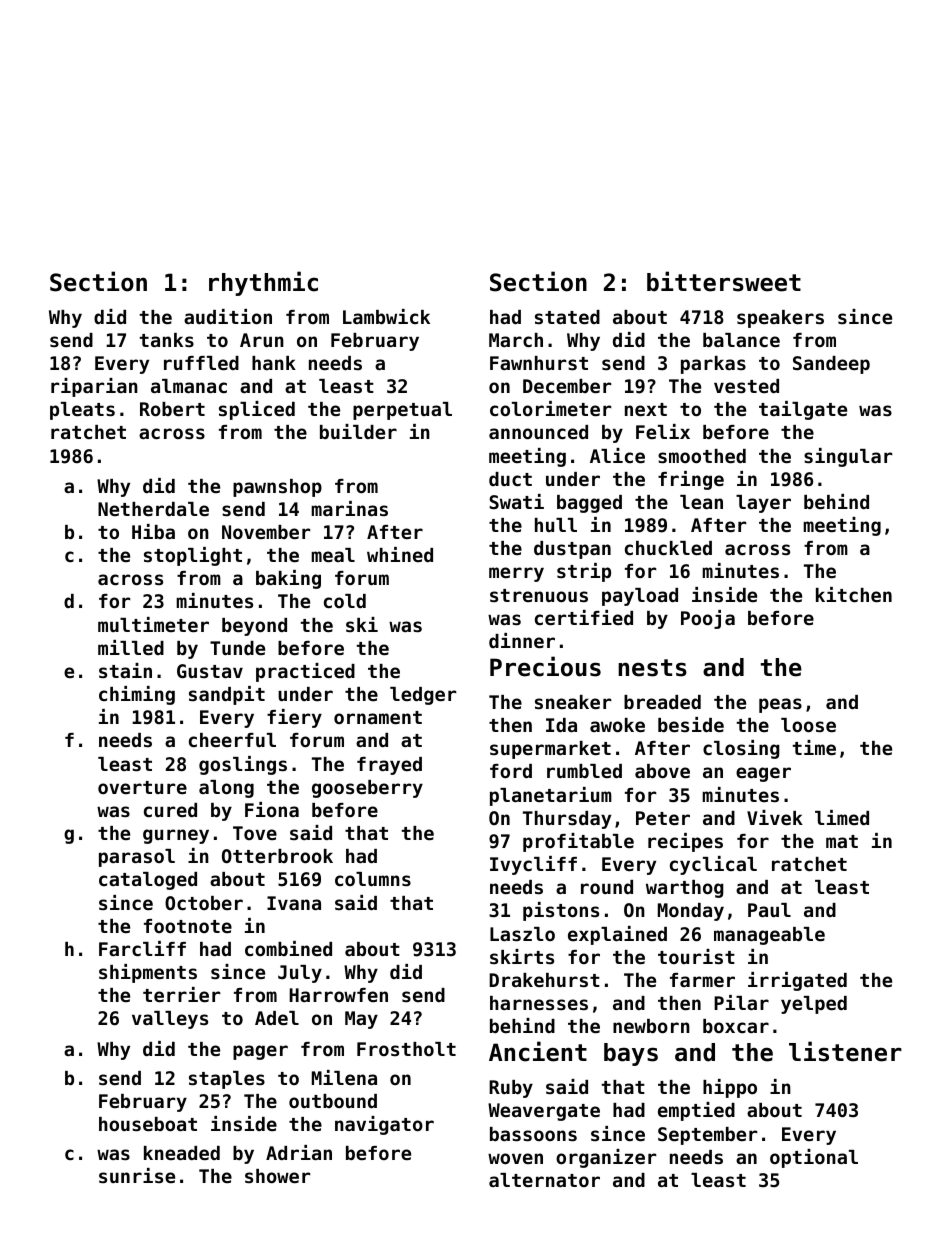 The width and height of the screenshot is (952, 1233). I want to click on woven, so click(515, 1158).
